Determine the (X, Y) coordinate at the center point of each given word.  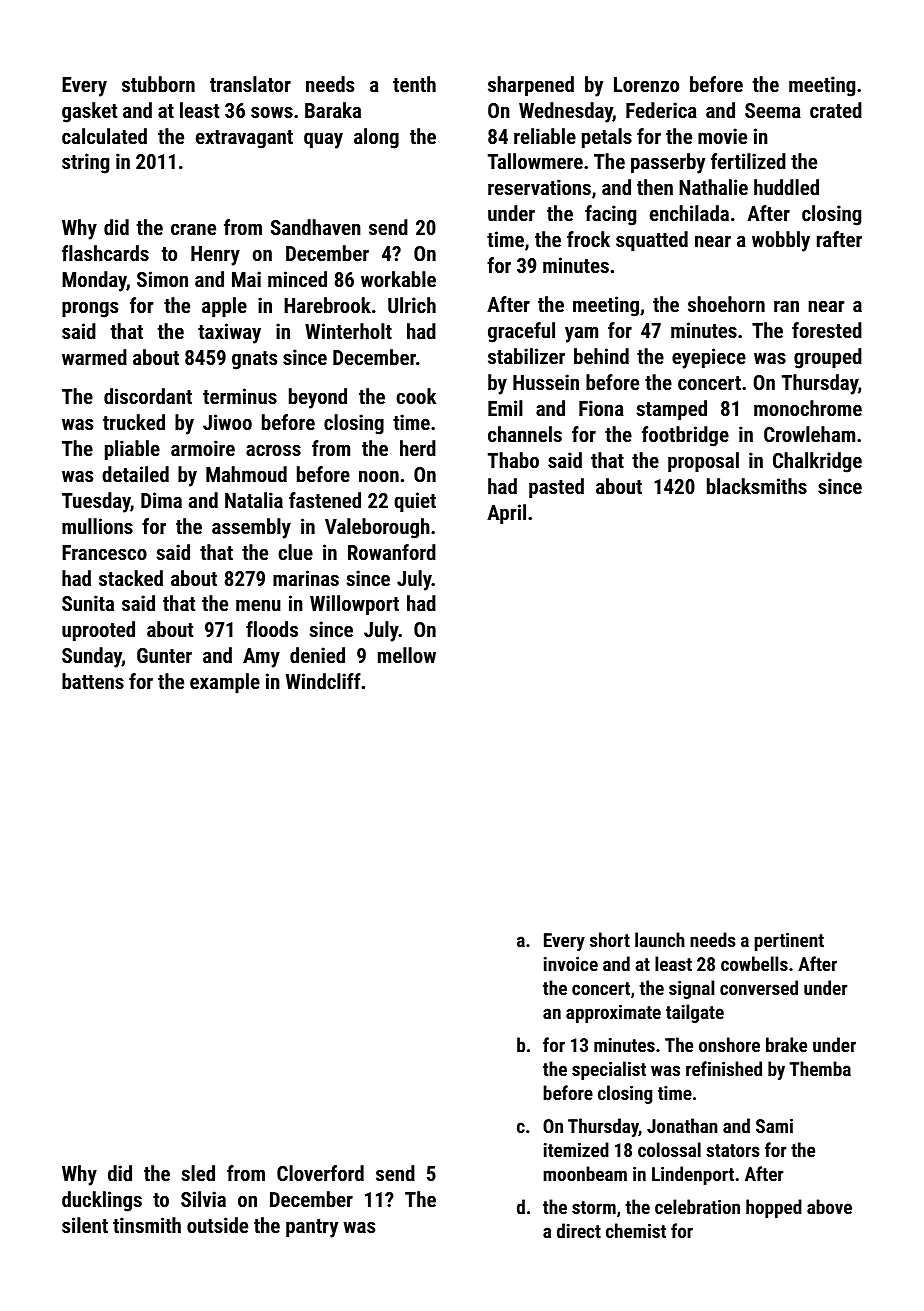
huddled (786, 187)
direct (579, 1230)
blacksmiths (757, 486)
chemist (636, 1230)
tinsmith (147, 1225)
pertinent (789, 942)
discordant (148, 396)
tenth (414, 84)
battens (93, 681)
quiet (415, 502)
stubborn (158, 84)
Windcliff (323, 681)
